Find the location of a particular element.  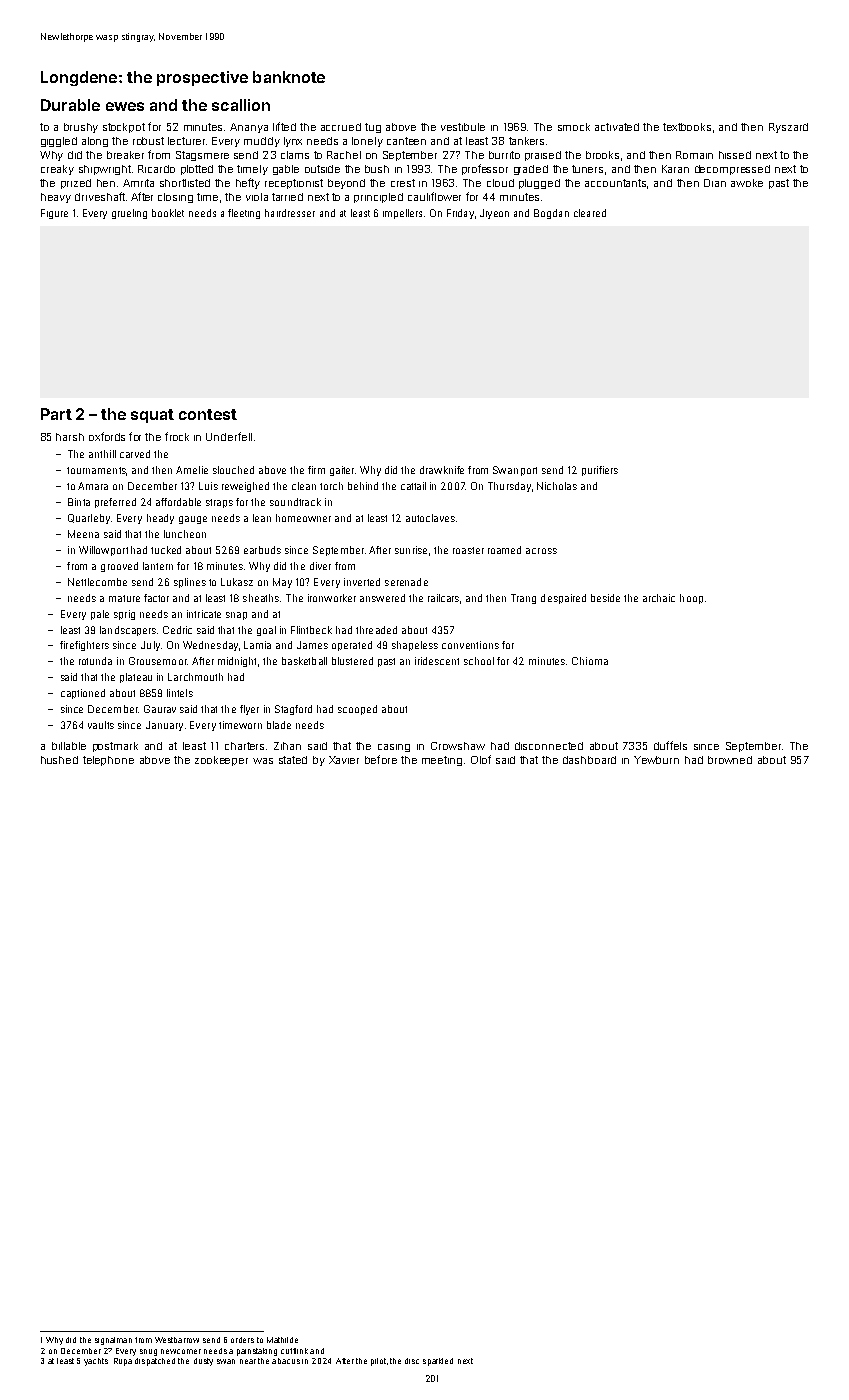

Yewburn is located at coordinates (656, 760).
